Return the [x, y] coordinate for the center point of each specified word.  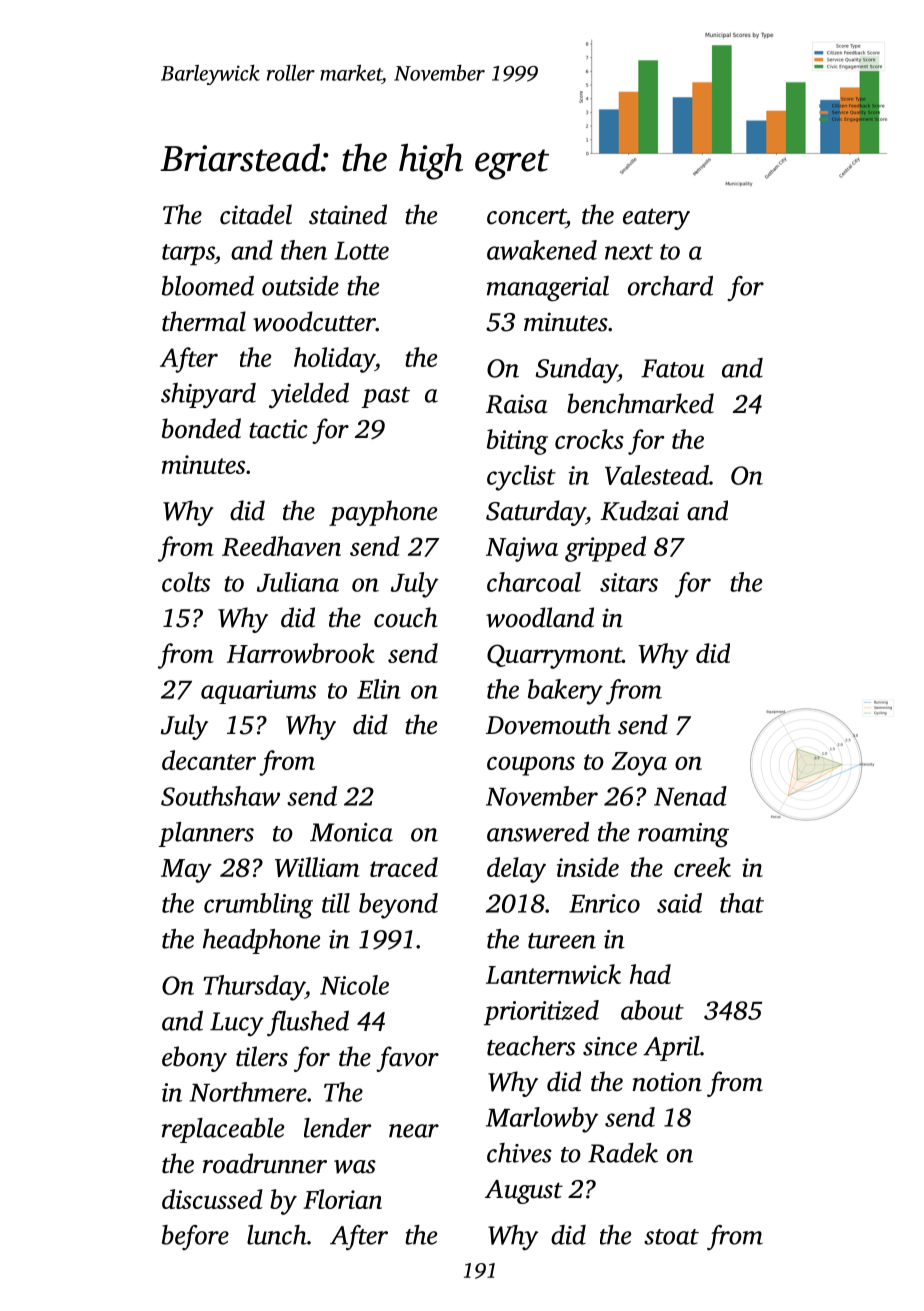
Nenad [690, 796]
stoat [671, 1237]
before [195, 1237]
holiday [334, 360]
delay [516, 870]
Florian [342, 1199]
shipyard [208, 396]
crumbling [258, 906]
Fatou [672, 368]
